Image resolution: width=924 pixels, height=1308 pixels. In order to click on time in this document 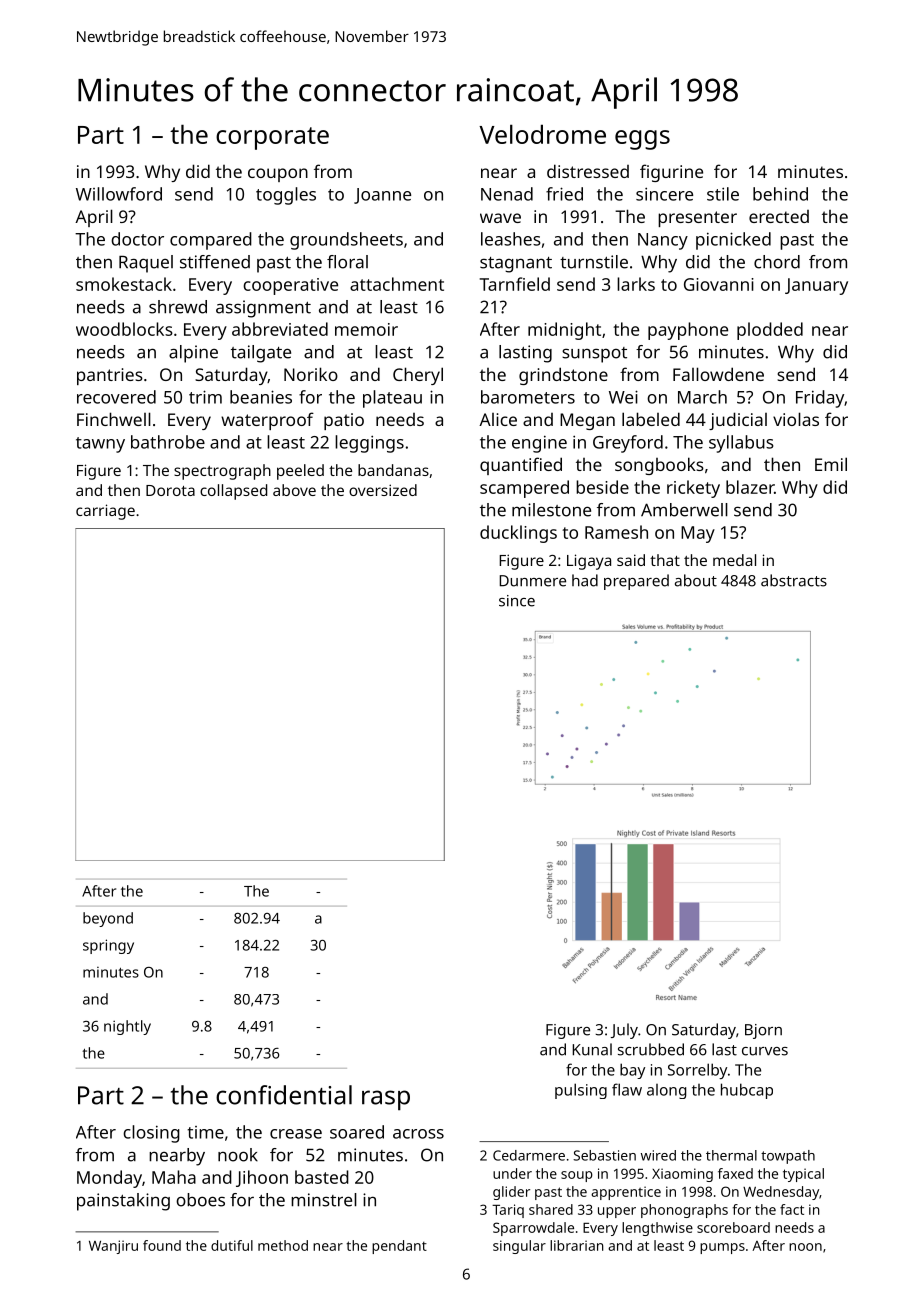, I will do `click(206, 1132)`.
